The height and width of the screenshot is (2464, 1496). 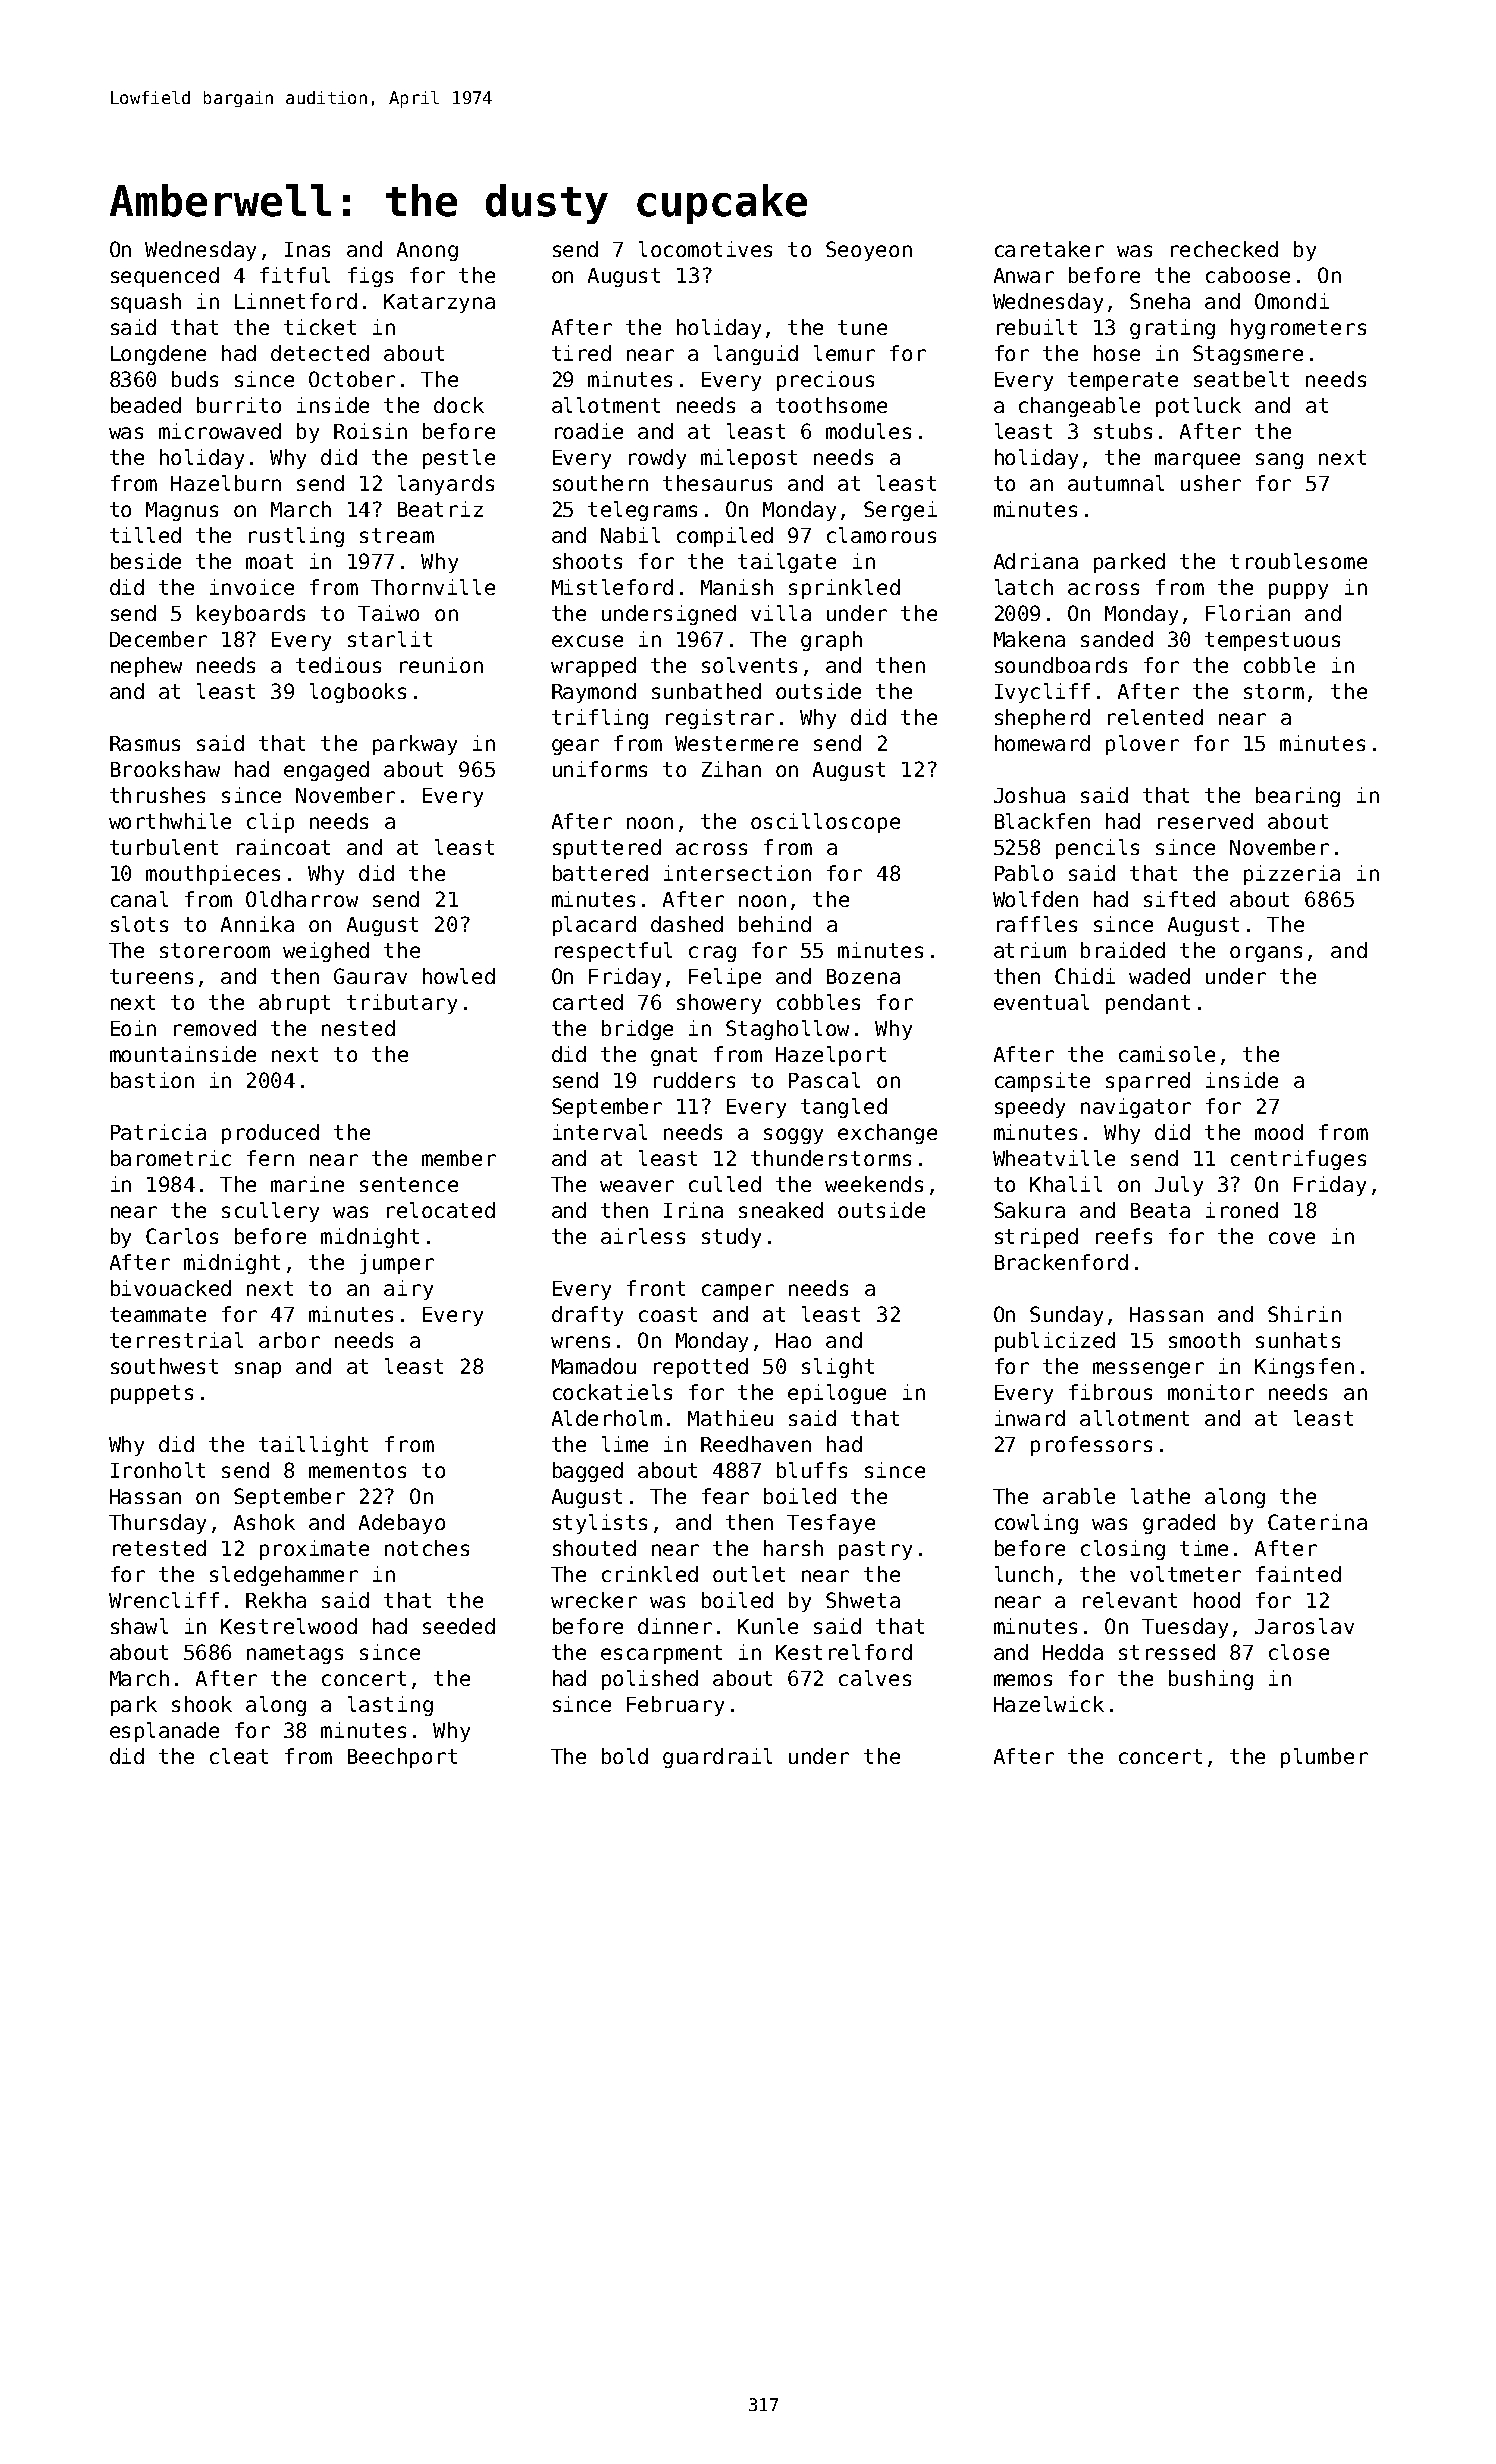 I want to click on coast, so click(x=668, y=1314).
